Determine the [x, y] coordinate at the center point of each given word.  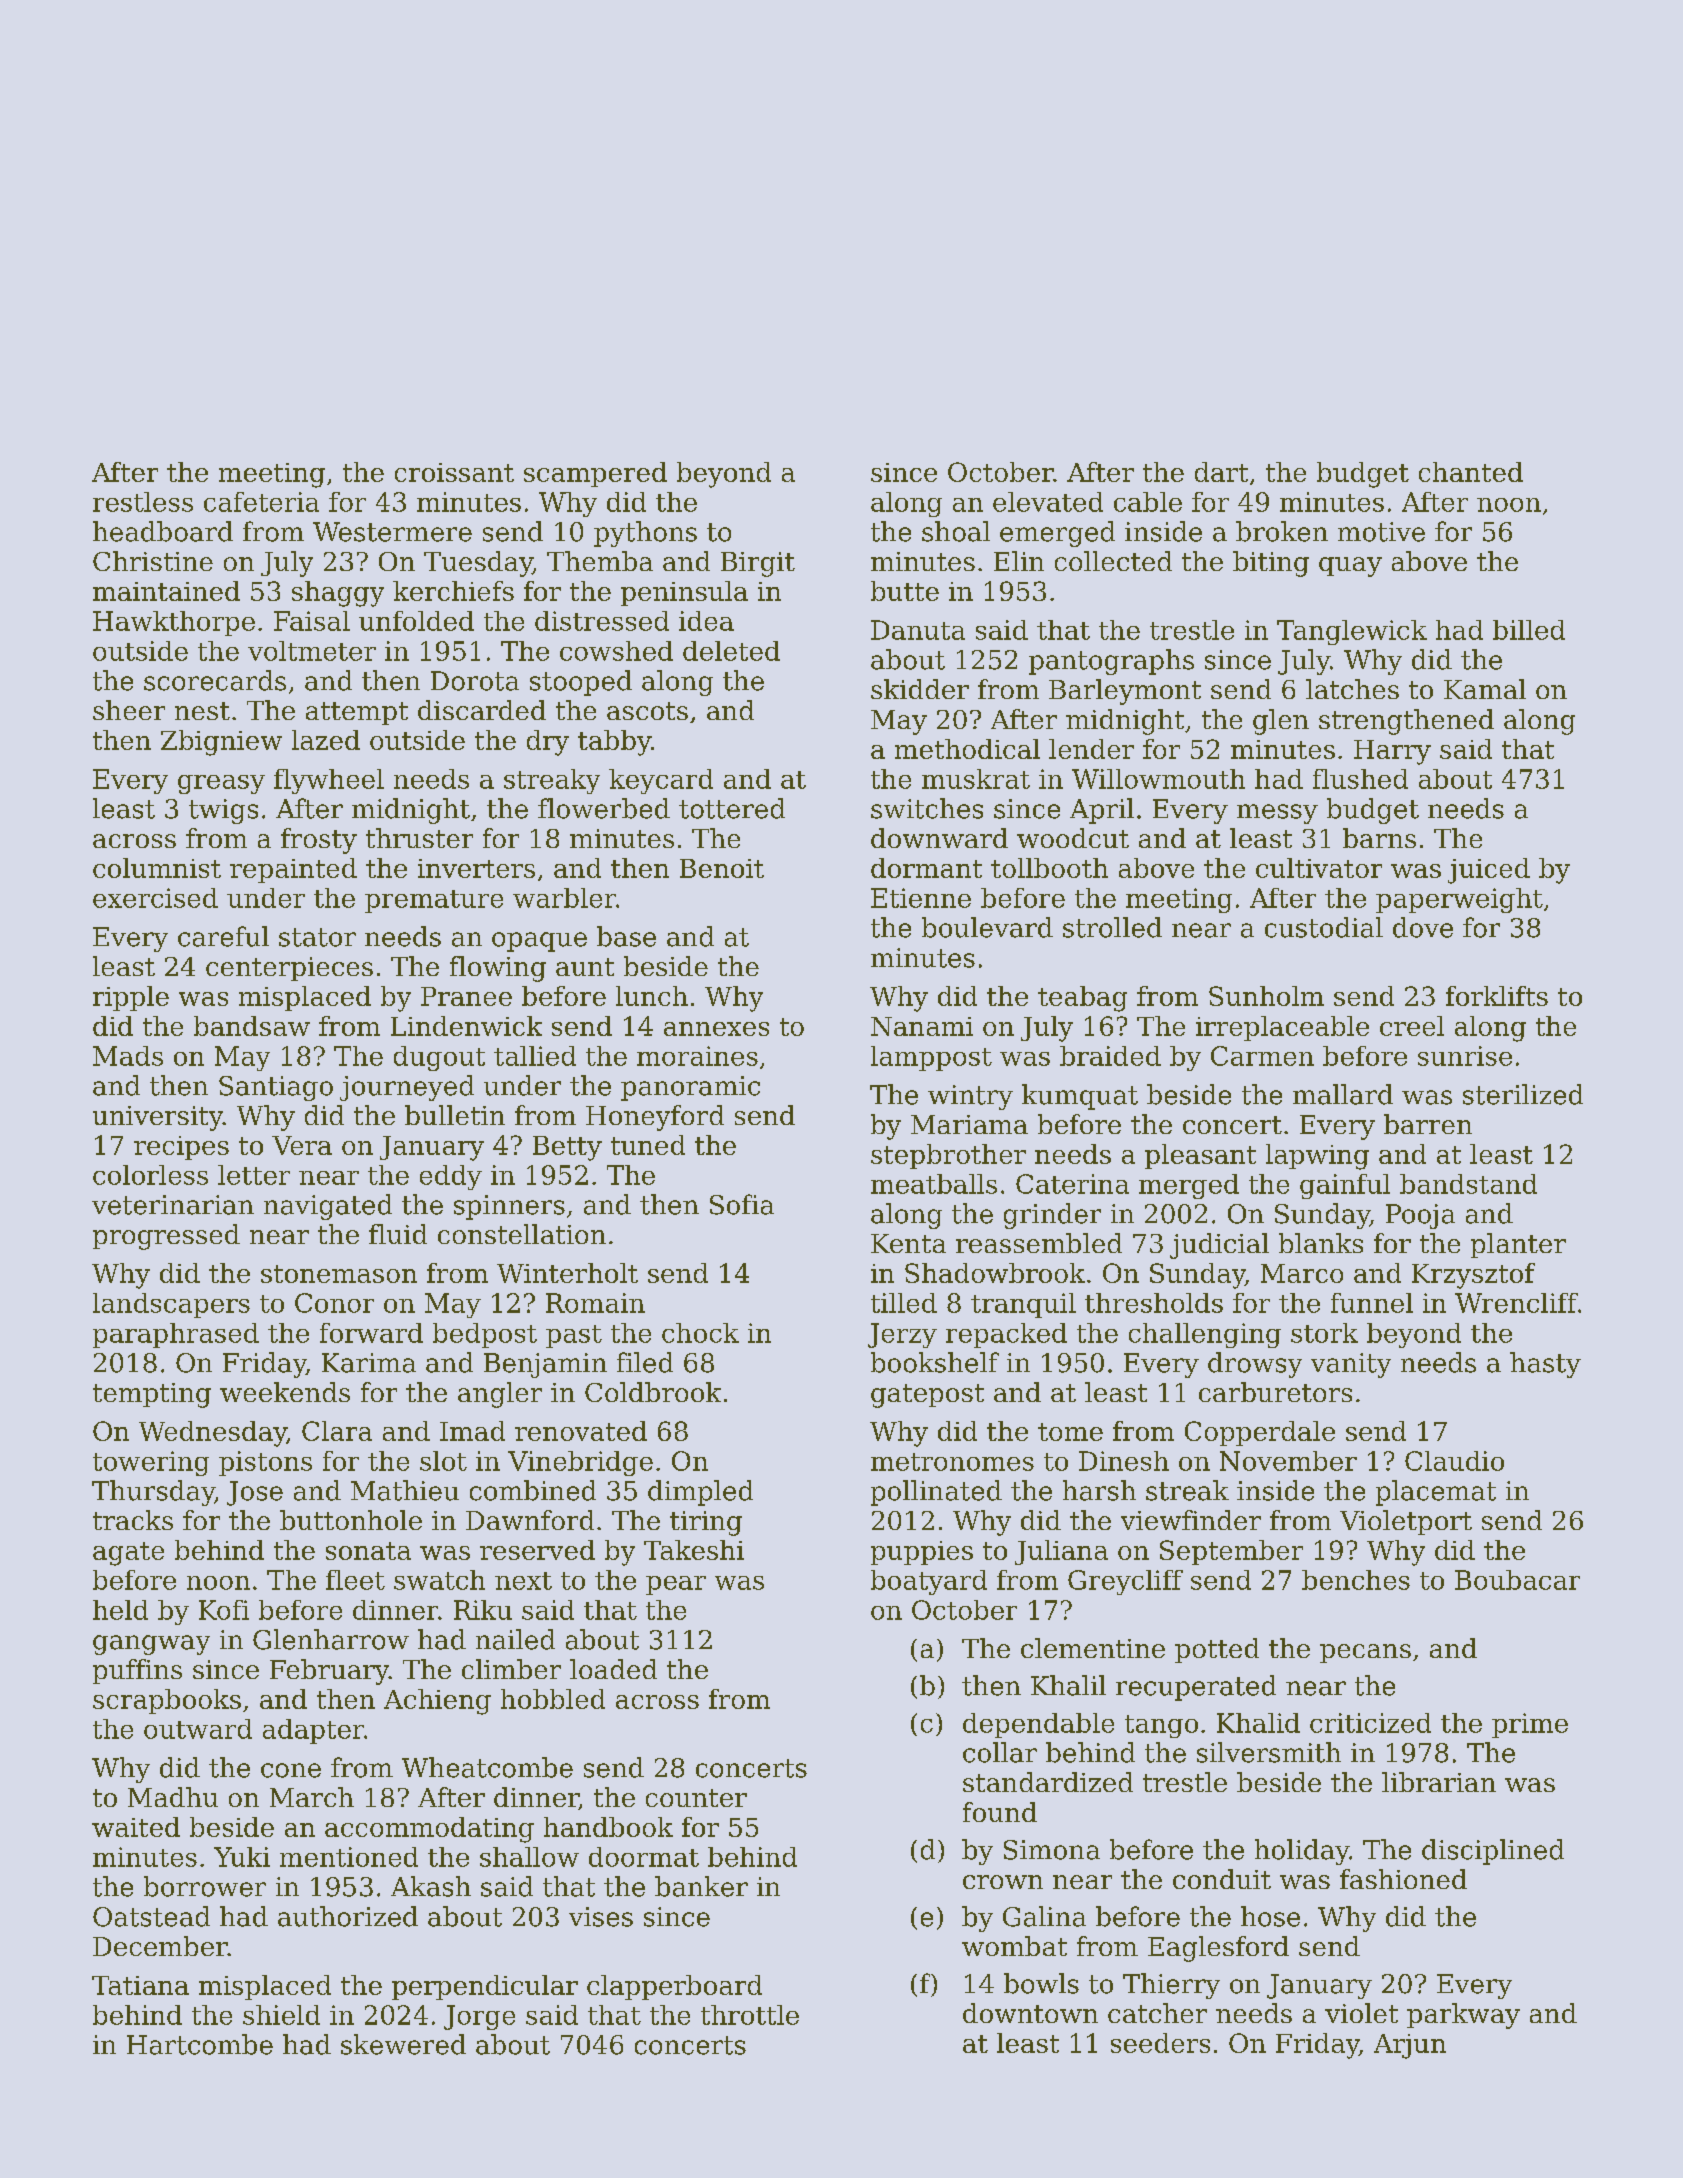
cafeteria [261, 502]
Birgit [758, 564]
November [1288, 1461]
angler [500, 1395]
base [626, 936]
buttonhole [351, 1520]
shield [281, 2015]
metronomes [952, 1462]
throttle [750, 2015]
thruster [419, 838]
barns [1379, 838]
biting [1271, 564]
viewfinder [1191, 1520]
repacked [1006, 1335]
